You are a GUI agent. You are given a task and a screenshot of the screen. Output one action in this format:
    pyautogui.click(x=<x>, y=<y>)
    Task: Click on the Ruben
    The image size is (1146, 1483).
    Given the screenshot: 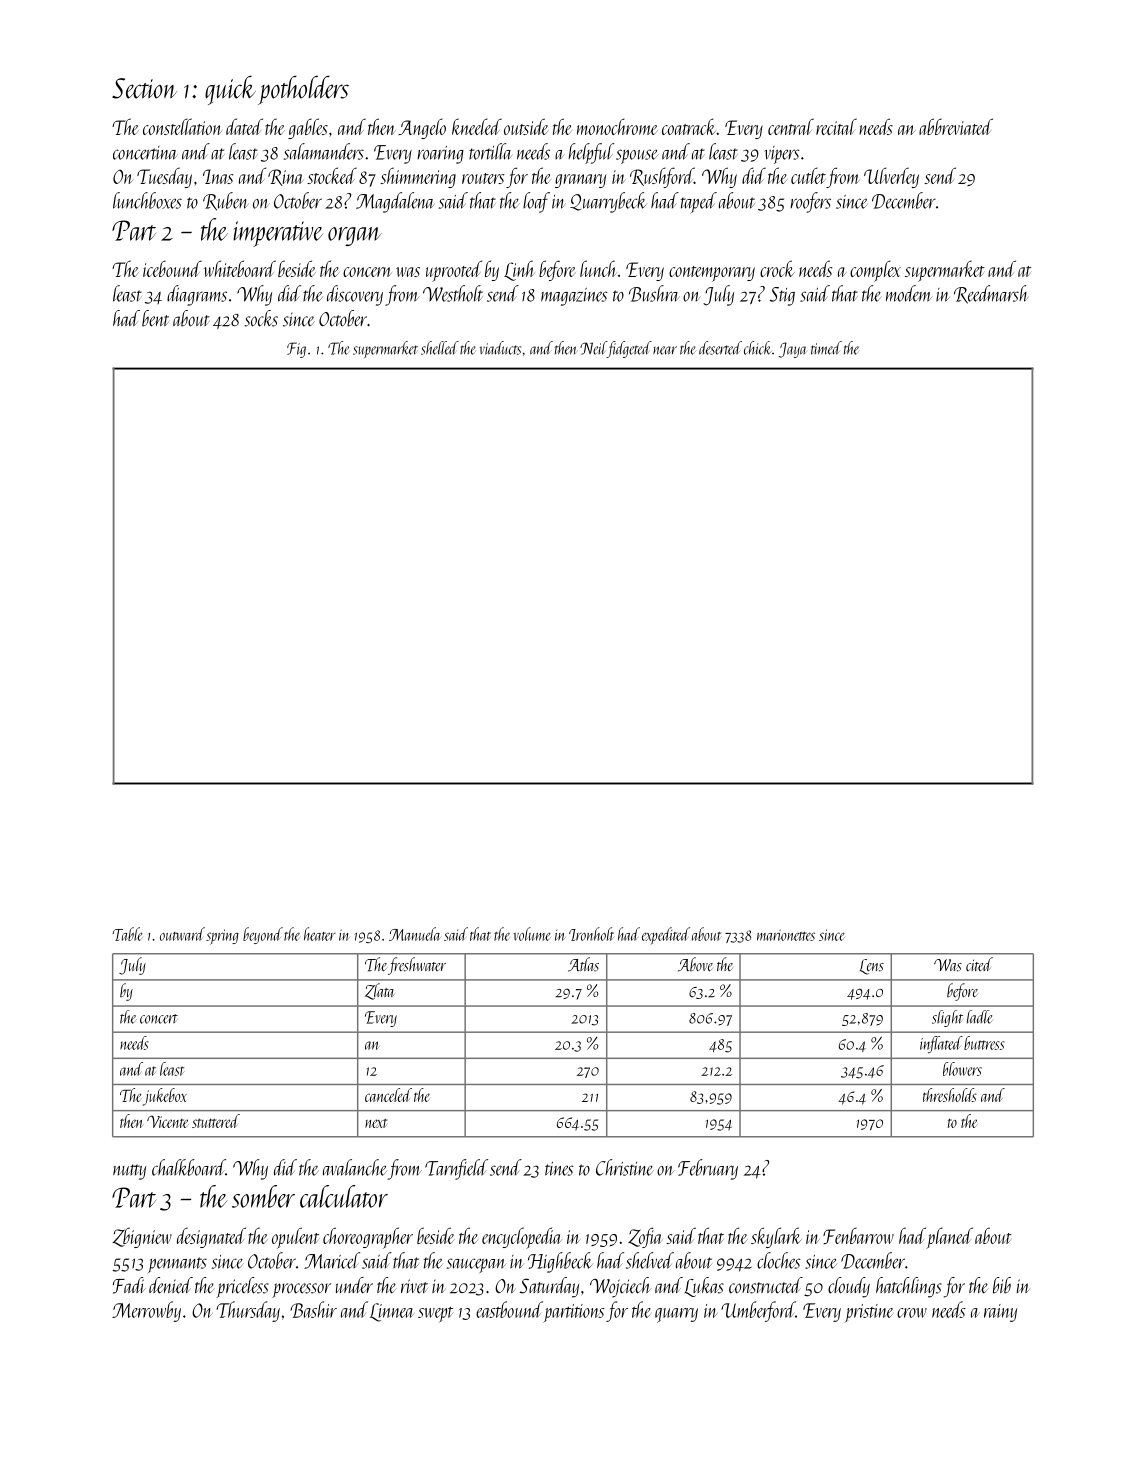 What is the action you would take?
    pyautogui.click(x=226, y=201)
